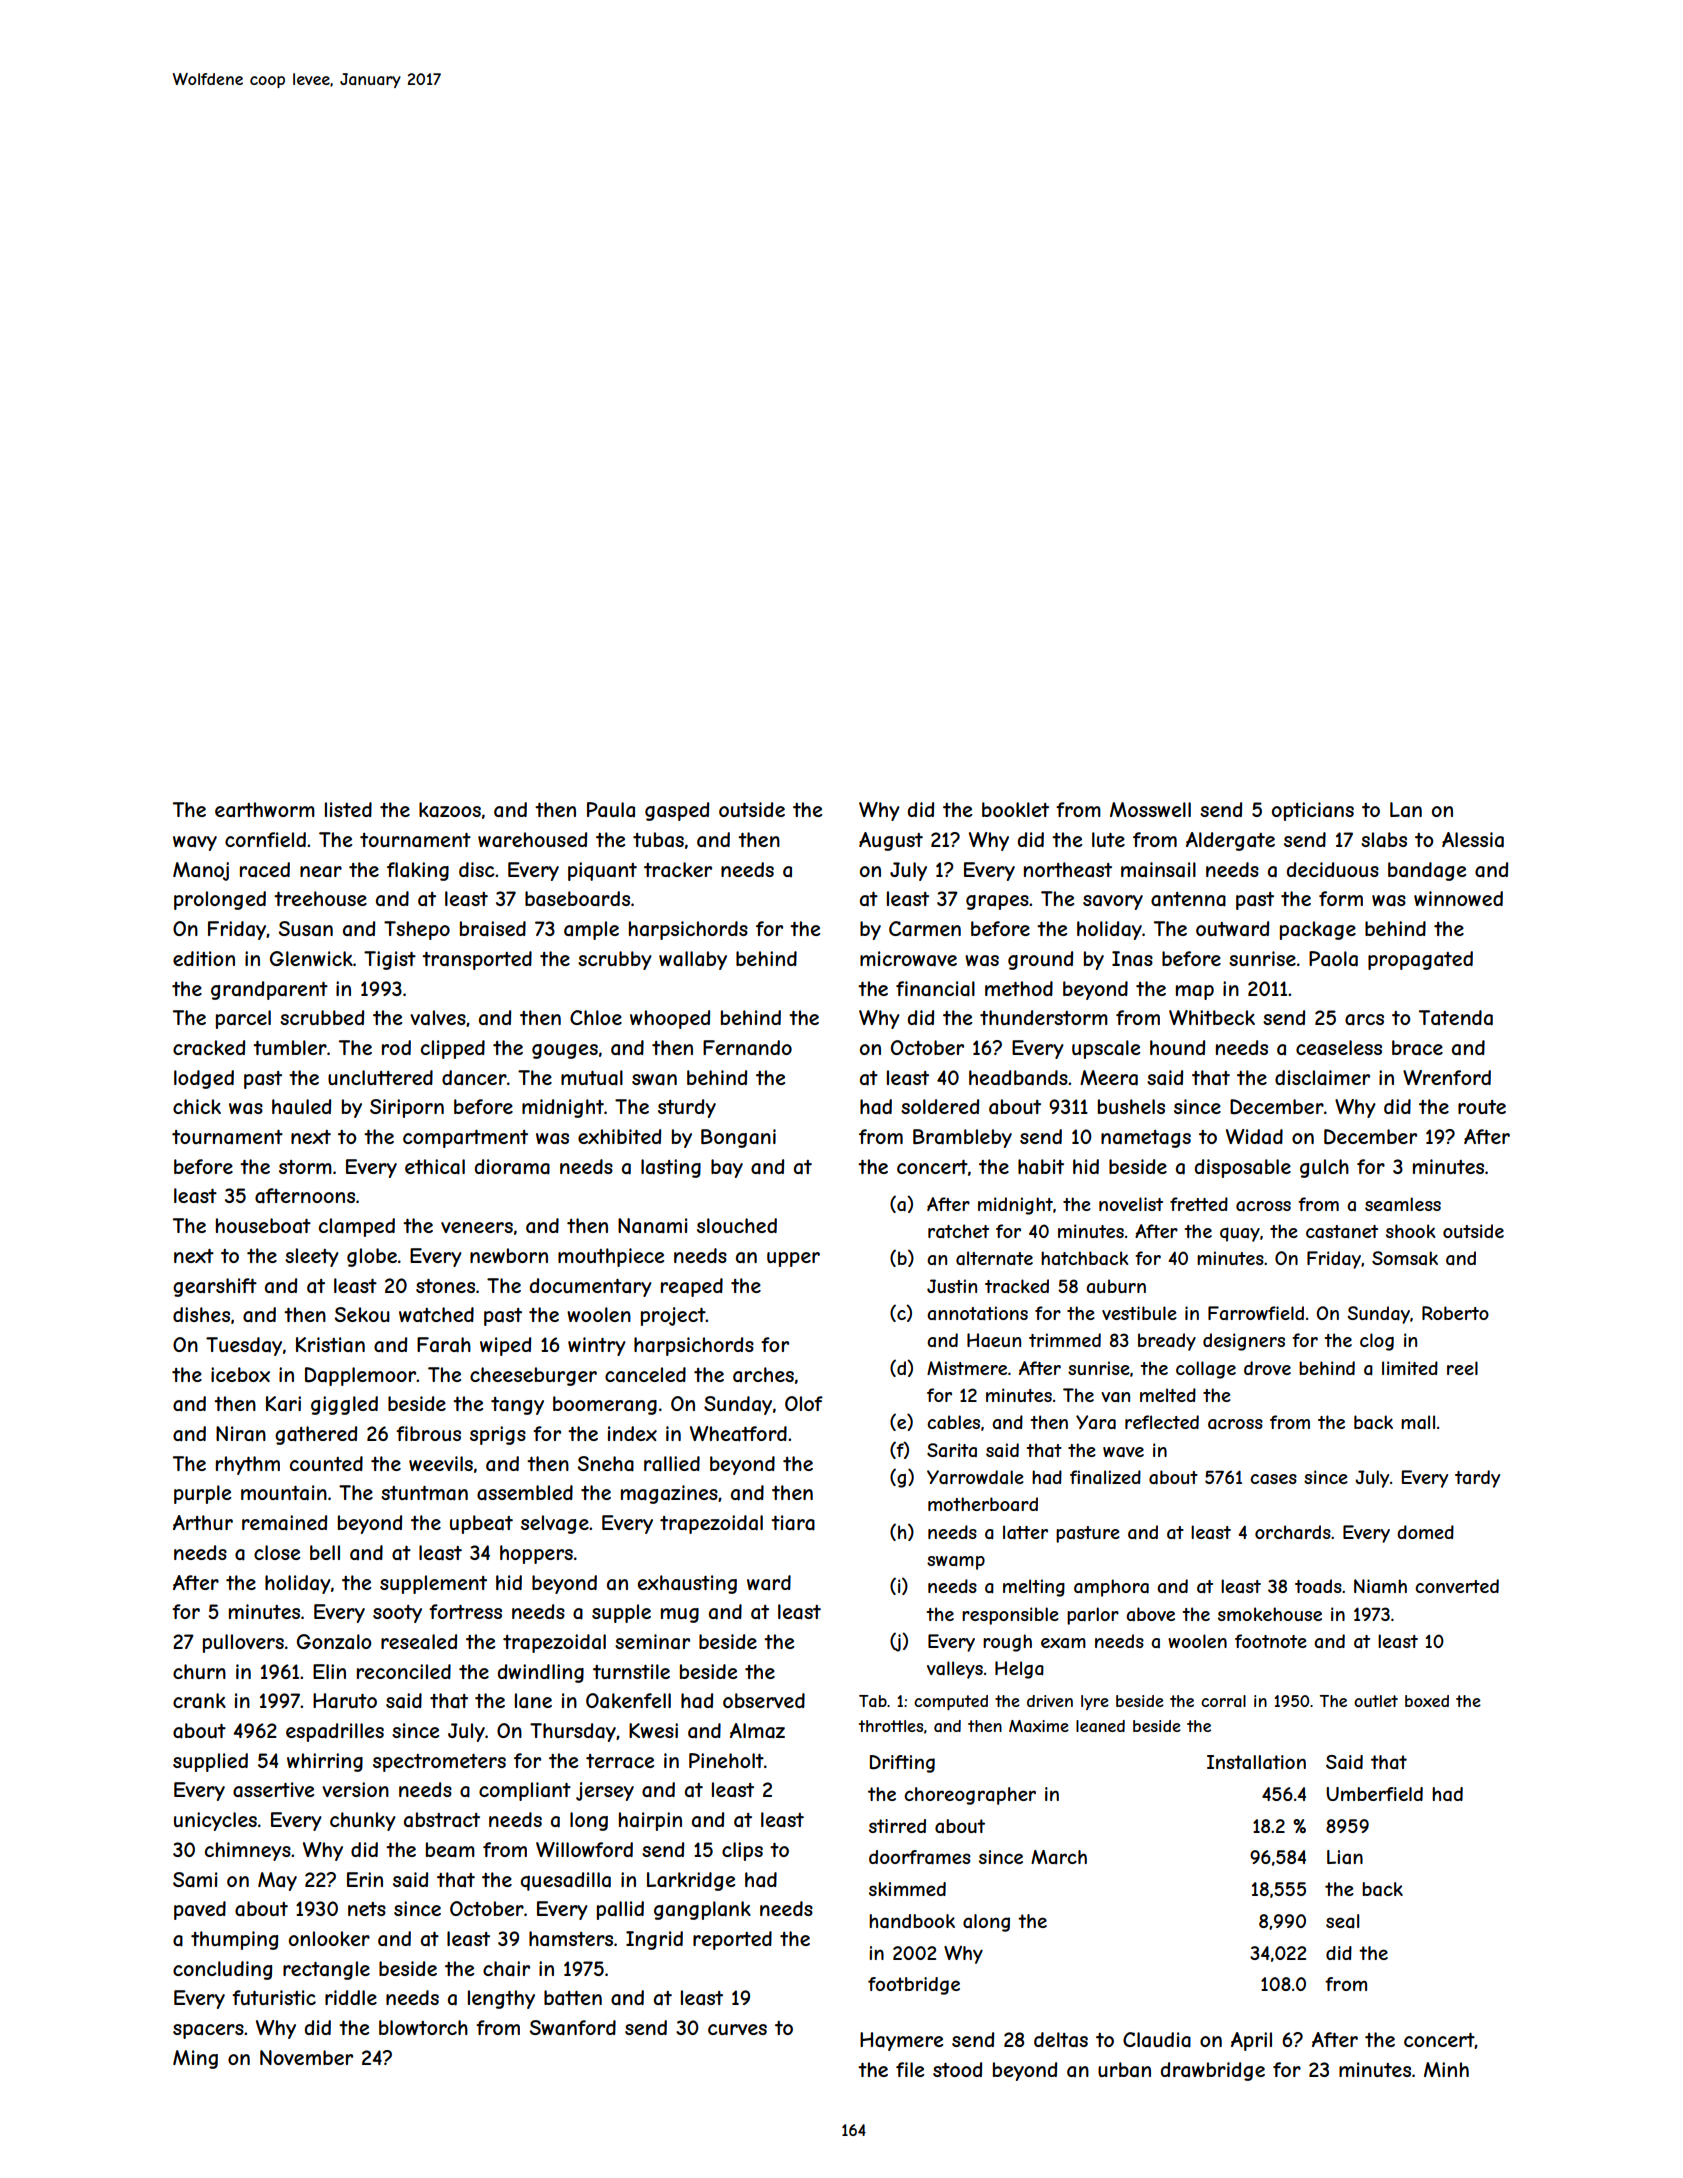 The height and width of the document is (2178, 1683). Describe the element at coordinates (306, 2057) in the document. I see `November` at that location.
